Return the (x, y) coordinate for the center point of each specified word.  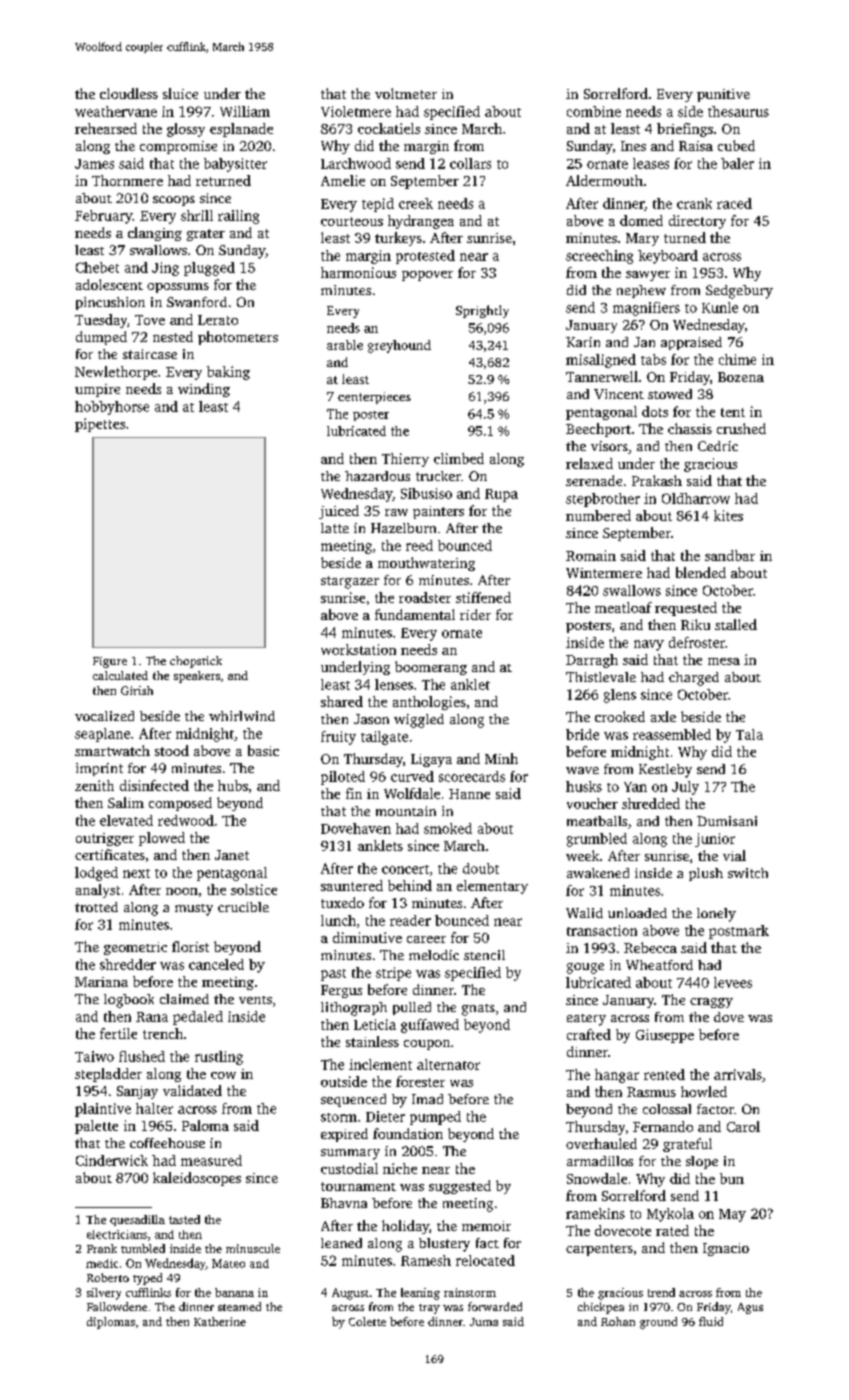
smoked (448, 828)
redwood (186, 820)
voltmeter (406, 93)
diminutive (367, 937)
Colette (367, 1321)
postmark (739, 932)
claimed (184, 999)
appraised (691, 343)
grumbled (597, 840)
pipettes (100, 425)
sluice (180, 93)
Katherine (220, 1321)
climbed (459, 458)
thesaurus (738, 111)
